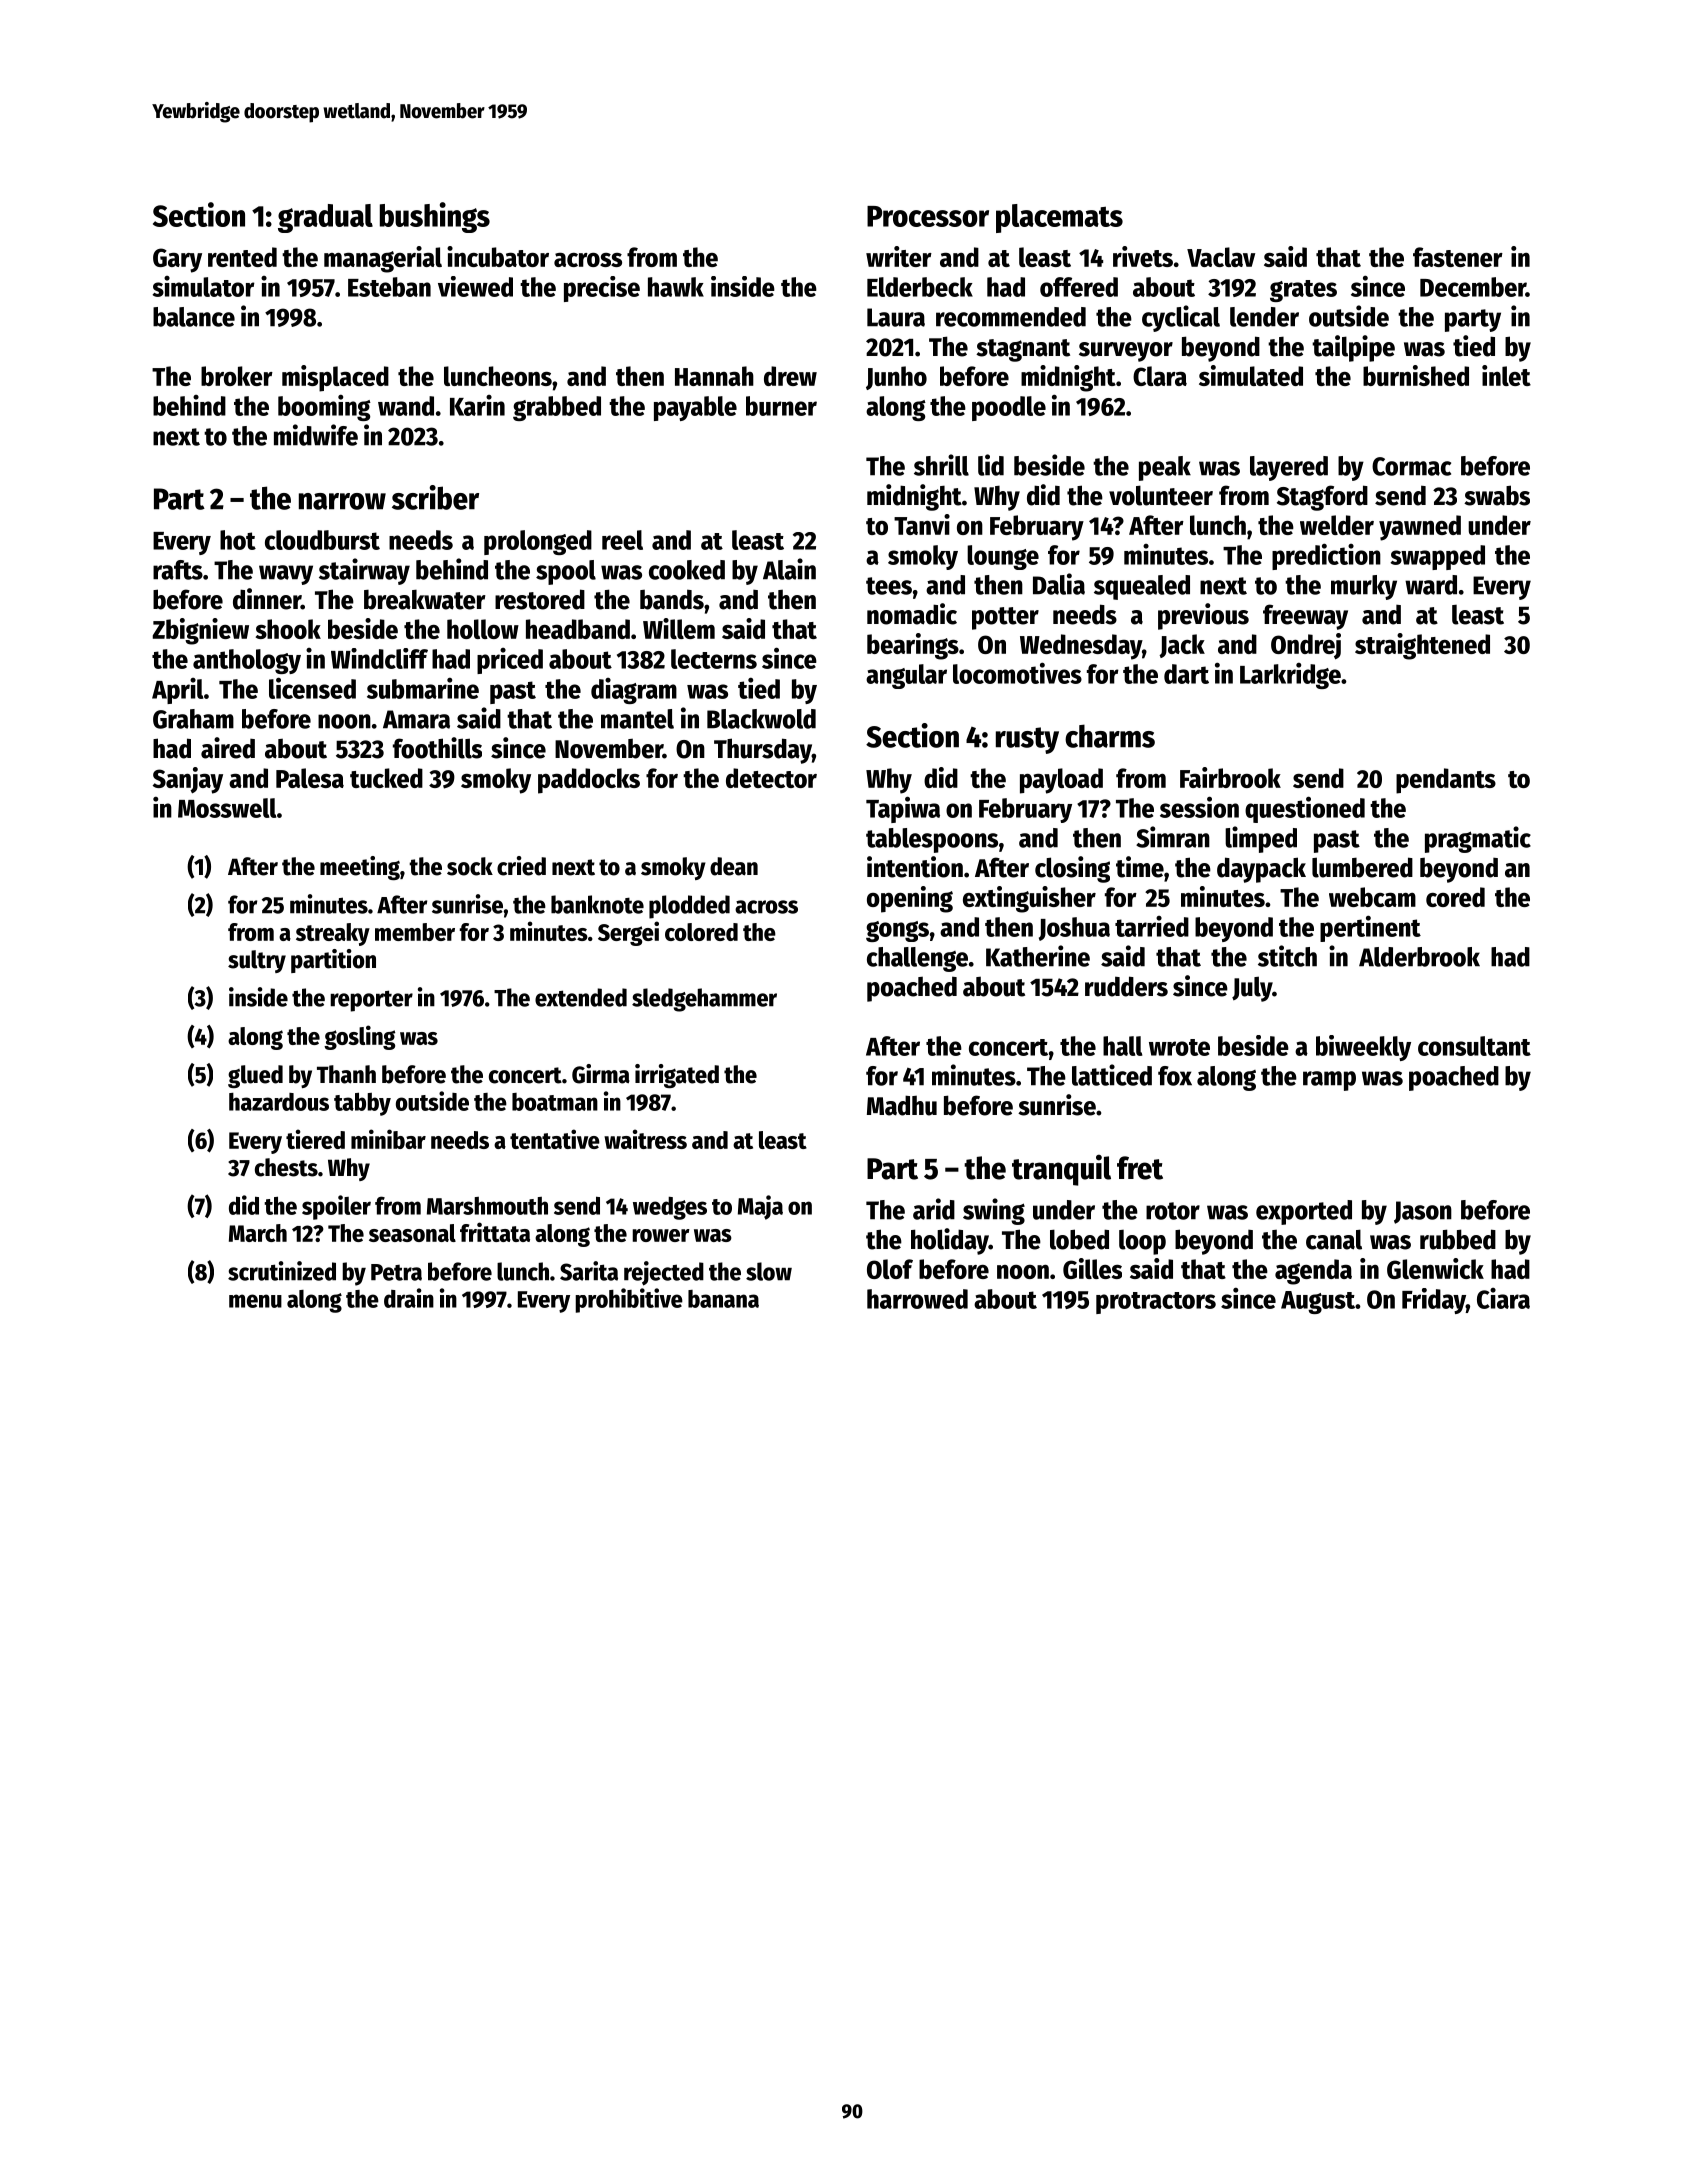 The width and height of the image is (1683, 2178). I want to click on pragmatic, so click(1478, 839).
